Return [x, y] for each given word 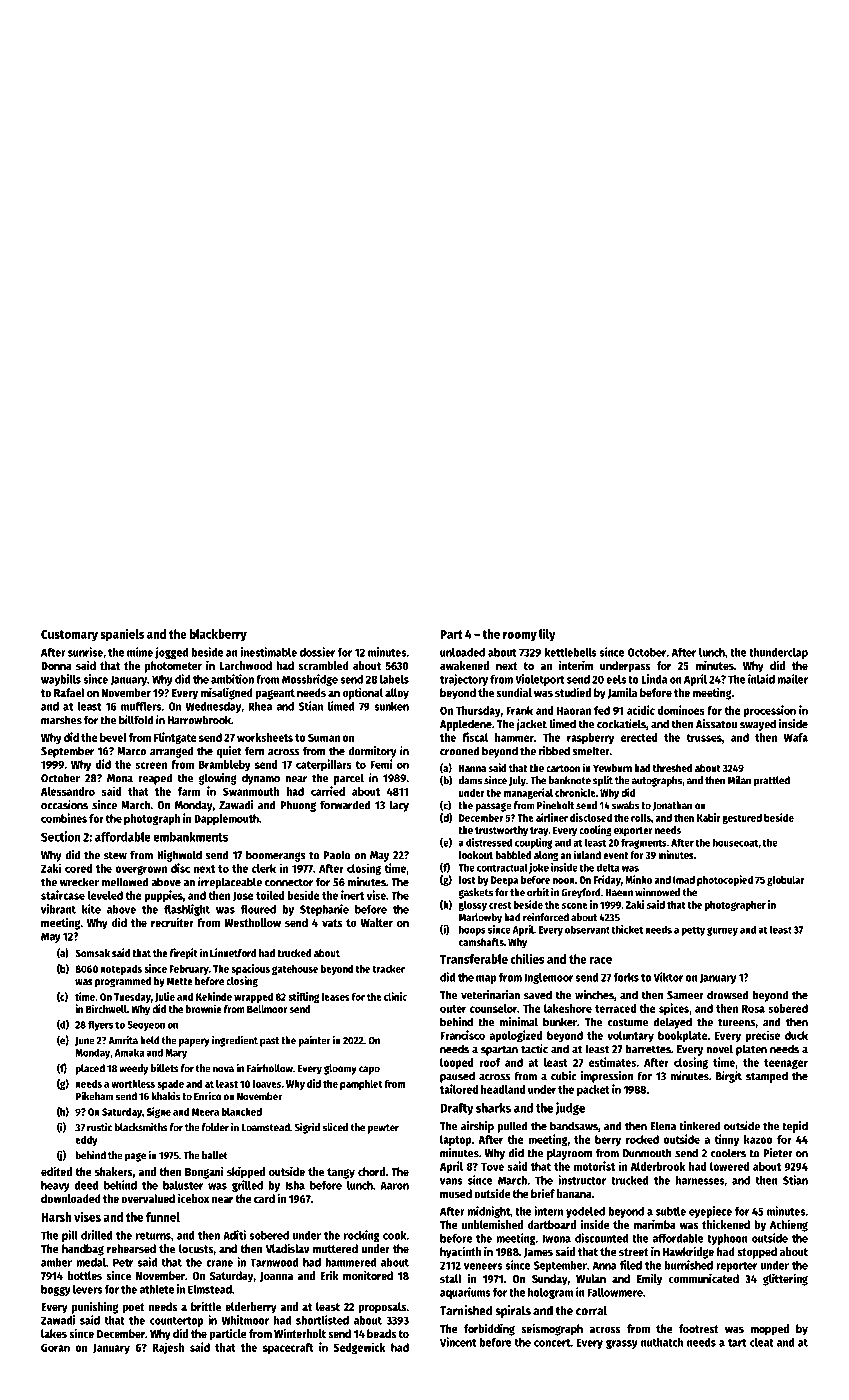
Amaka [129, 1052]
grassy [622, 1344]
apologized [516, 1036]
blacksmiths [141, 1127]
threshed [672, 768]
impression [606, 1077]
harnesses [700, 1180]
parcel [349, 779]
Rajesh [168, 1348]
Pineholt [555, 805]
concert [552, 1343]
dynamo [261, 779]
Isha [295, 1185]
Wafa [796, 737]
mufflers [141, 706]
